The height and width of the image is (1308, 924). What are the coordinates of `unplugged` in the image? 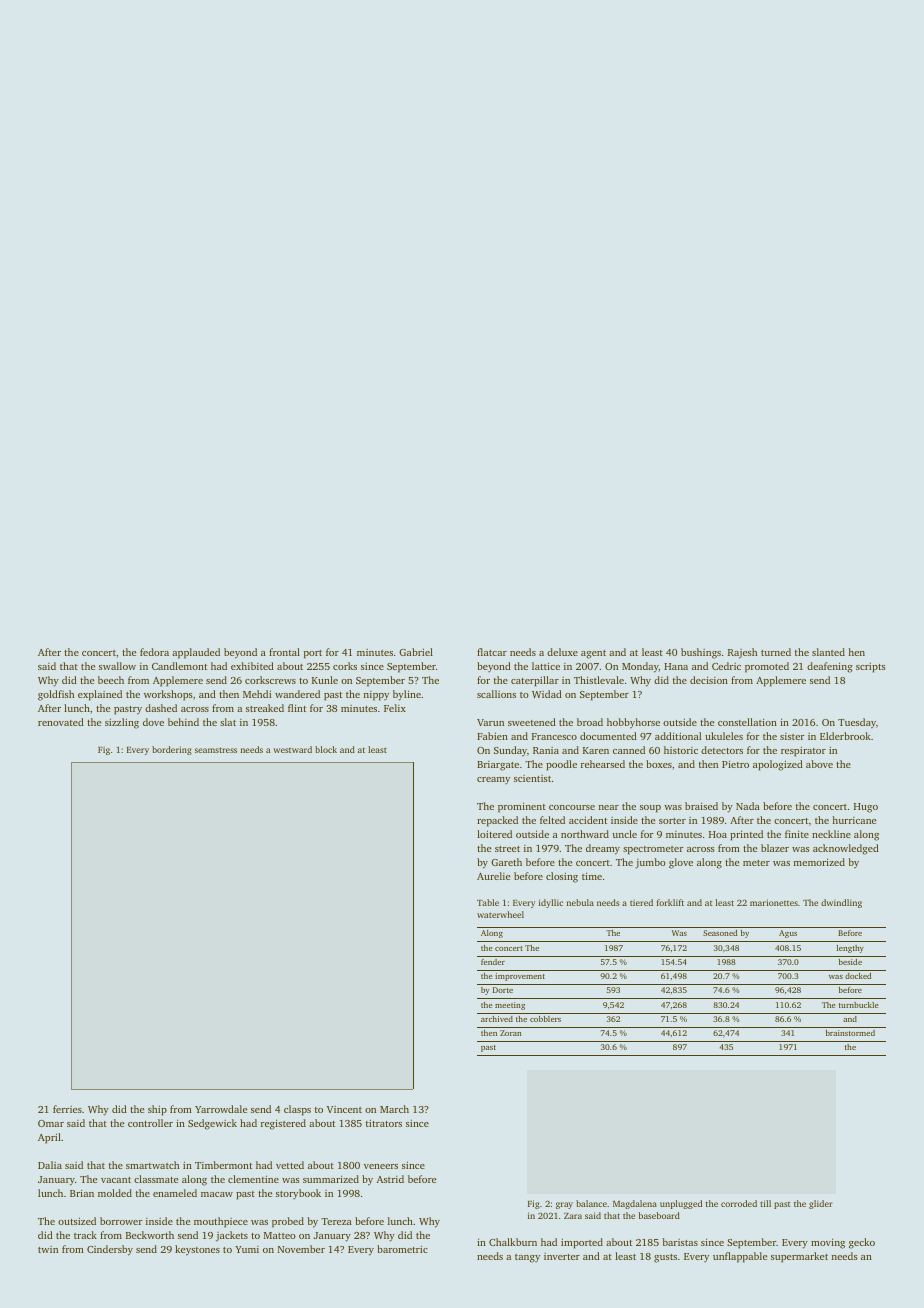 It's located at (681, 1204).
